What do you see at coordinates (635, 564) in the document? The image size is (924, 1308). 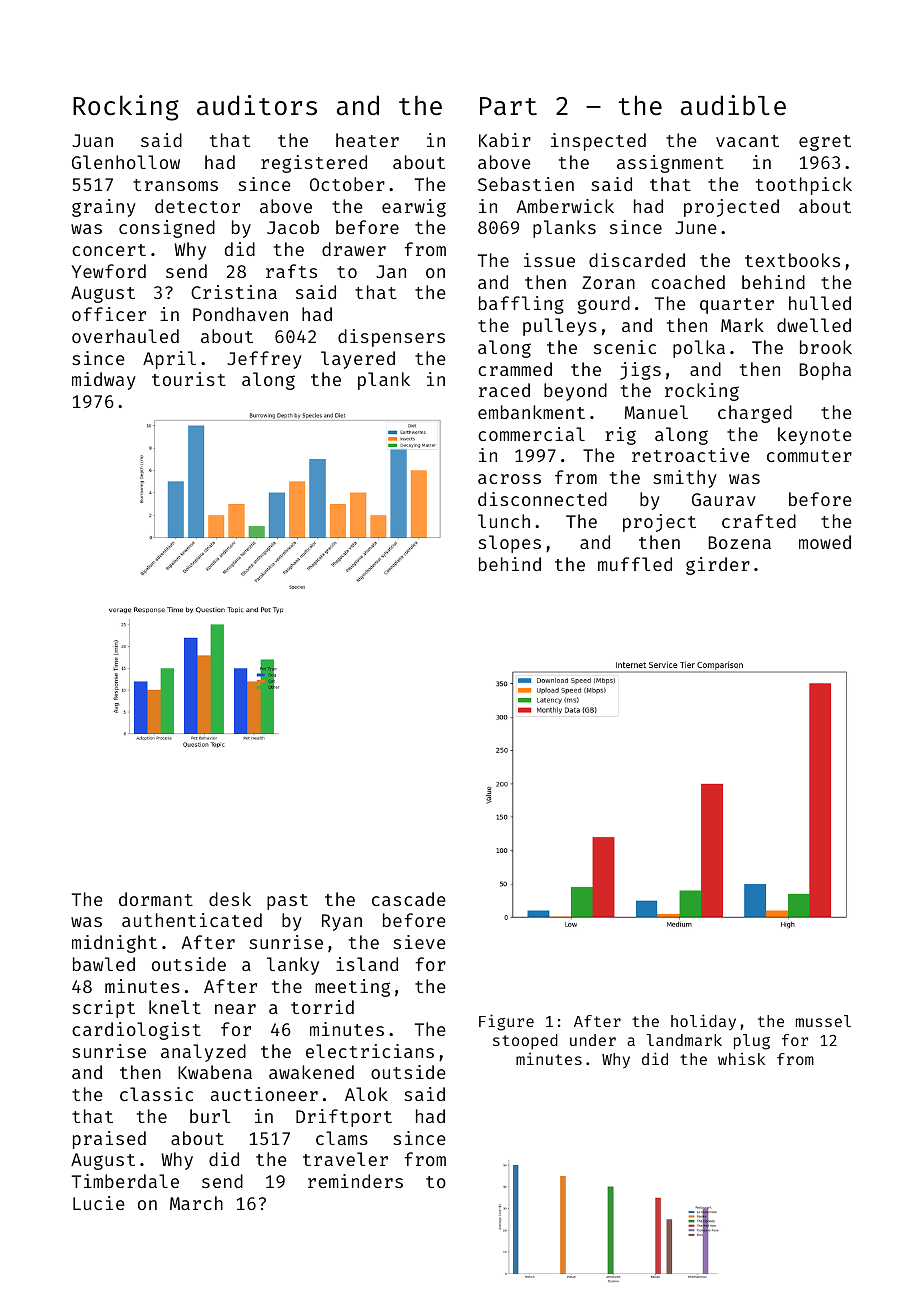 I see `muffled` at bounding box center [635, 564].
